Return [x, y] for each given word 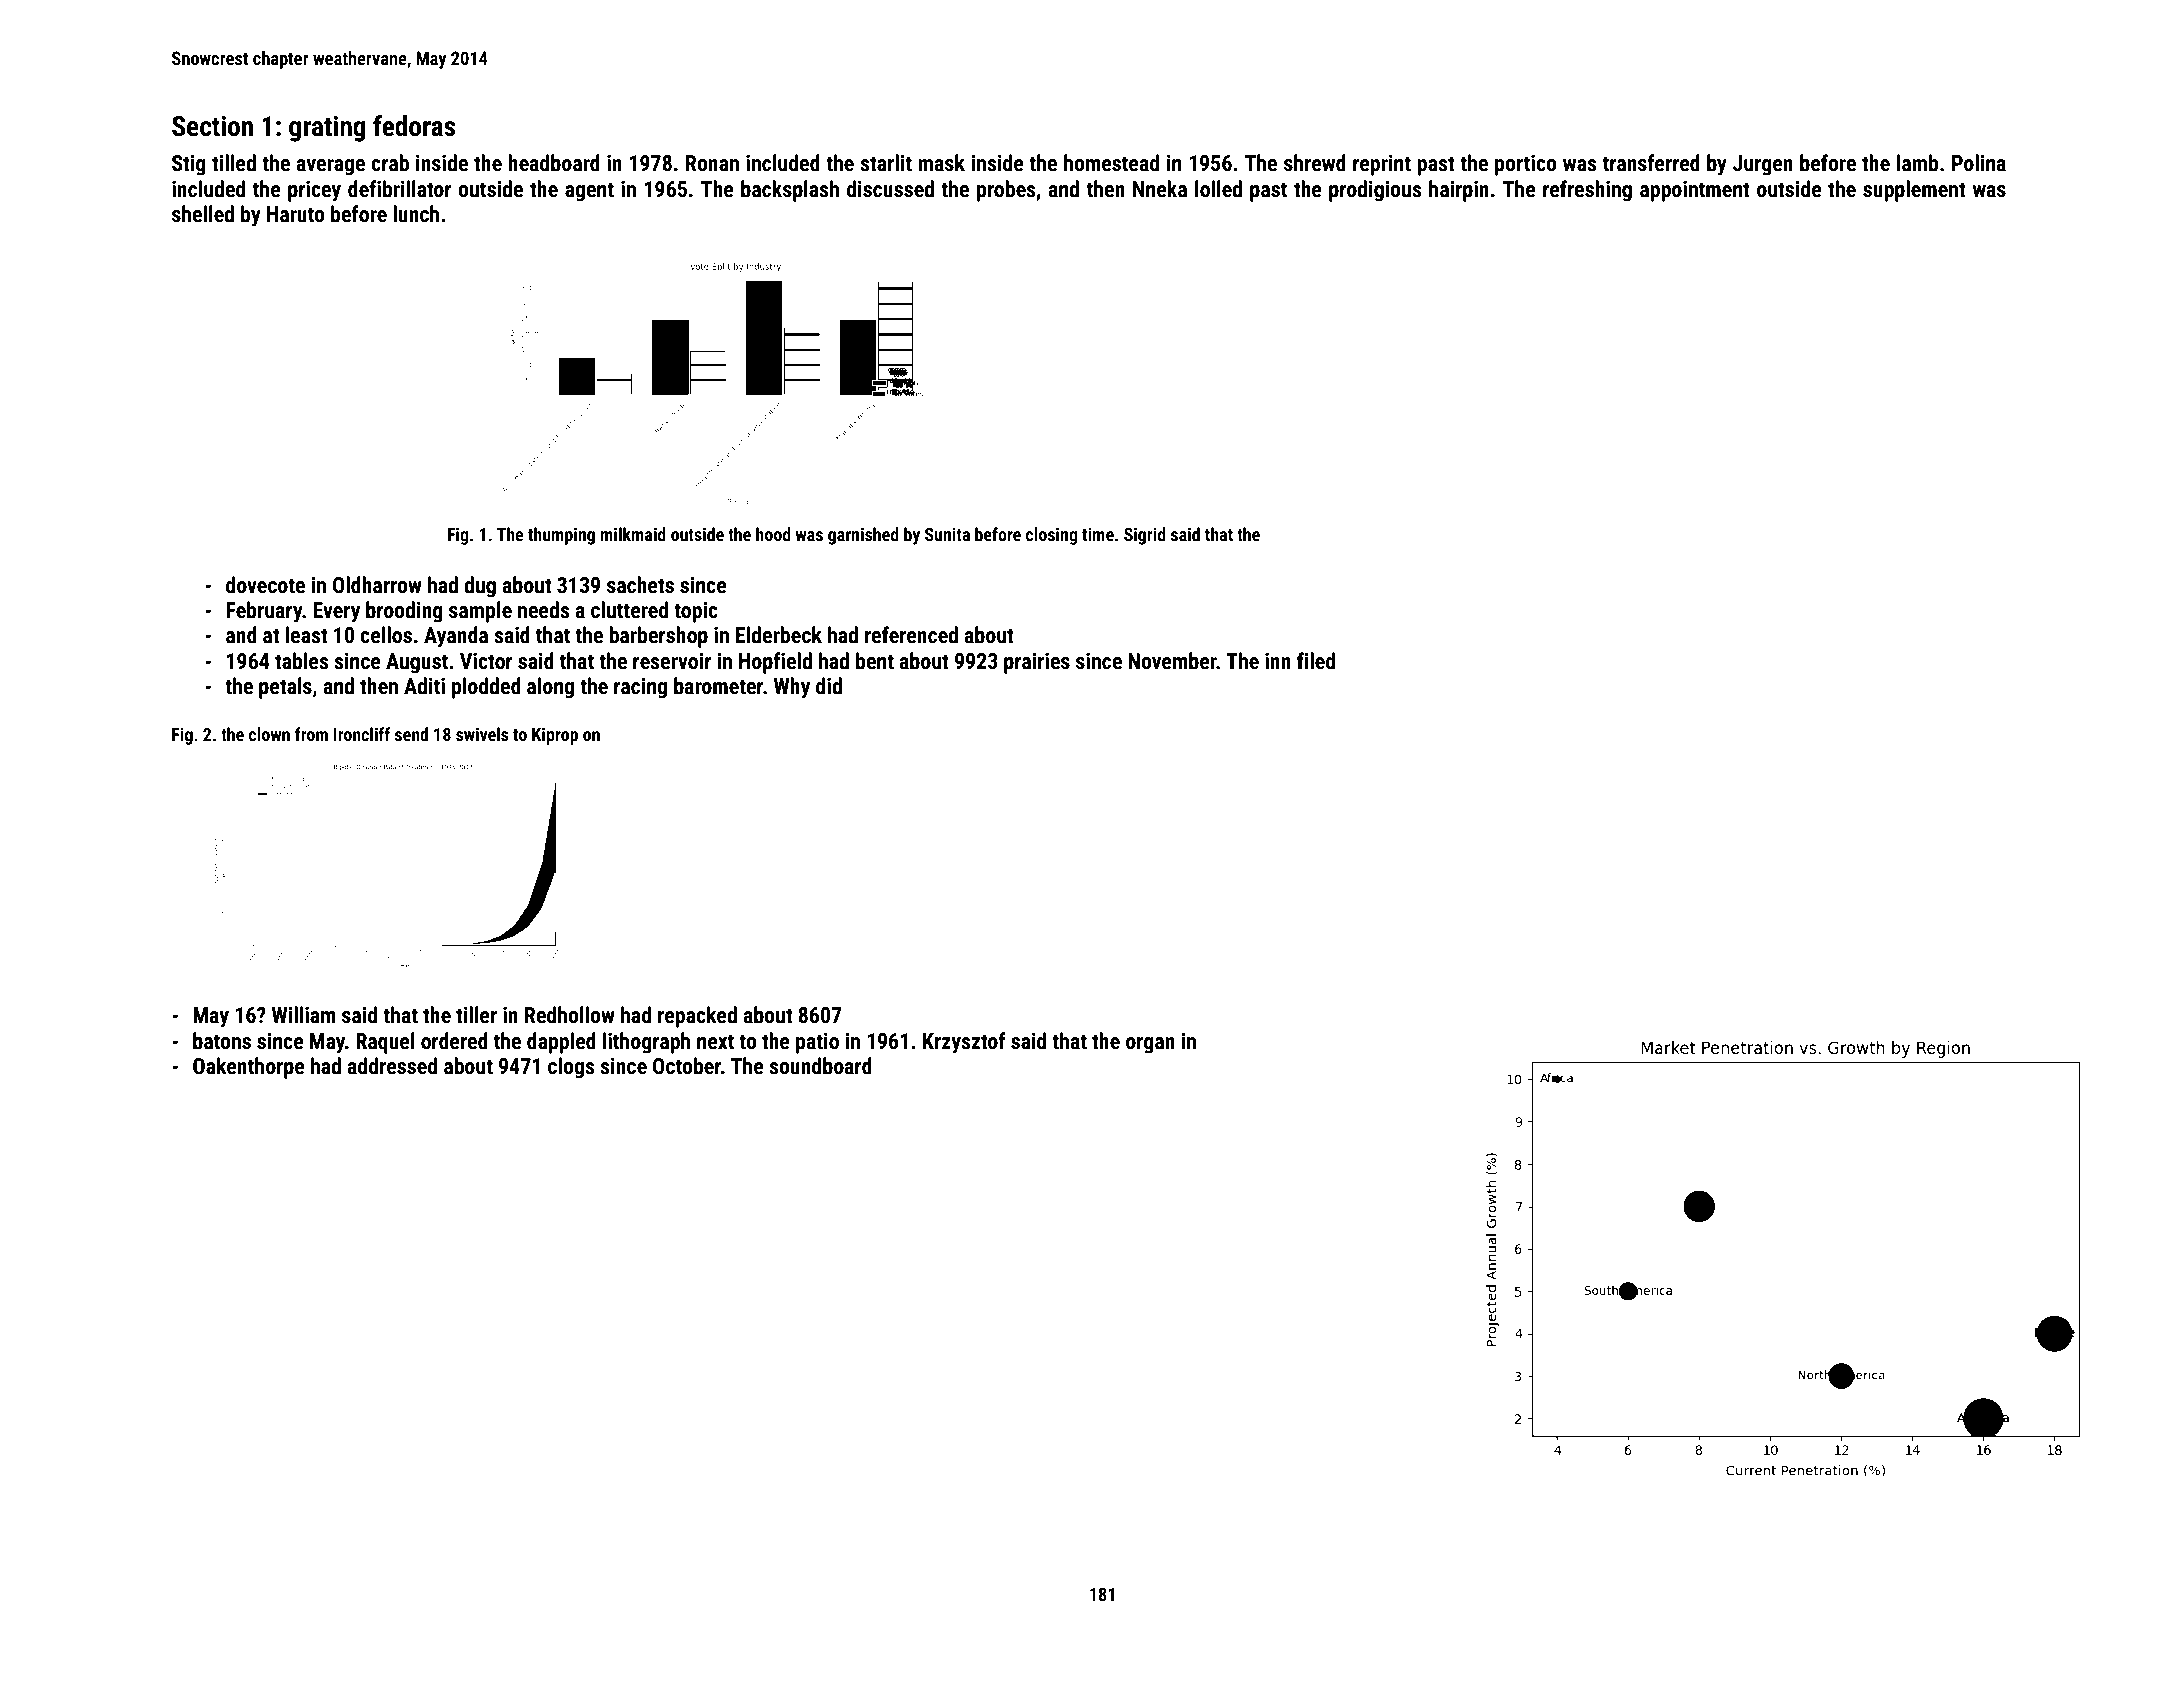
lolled [1218, 189]
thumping [561, 536]
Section [212, 126]
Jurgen [1763, 165]
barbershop [658, 637]
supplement [1914, 191]
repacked [697, 1017]
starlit [886, 163]
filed [1316, 661]
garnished [863, 536]
